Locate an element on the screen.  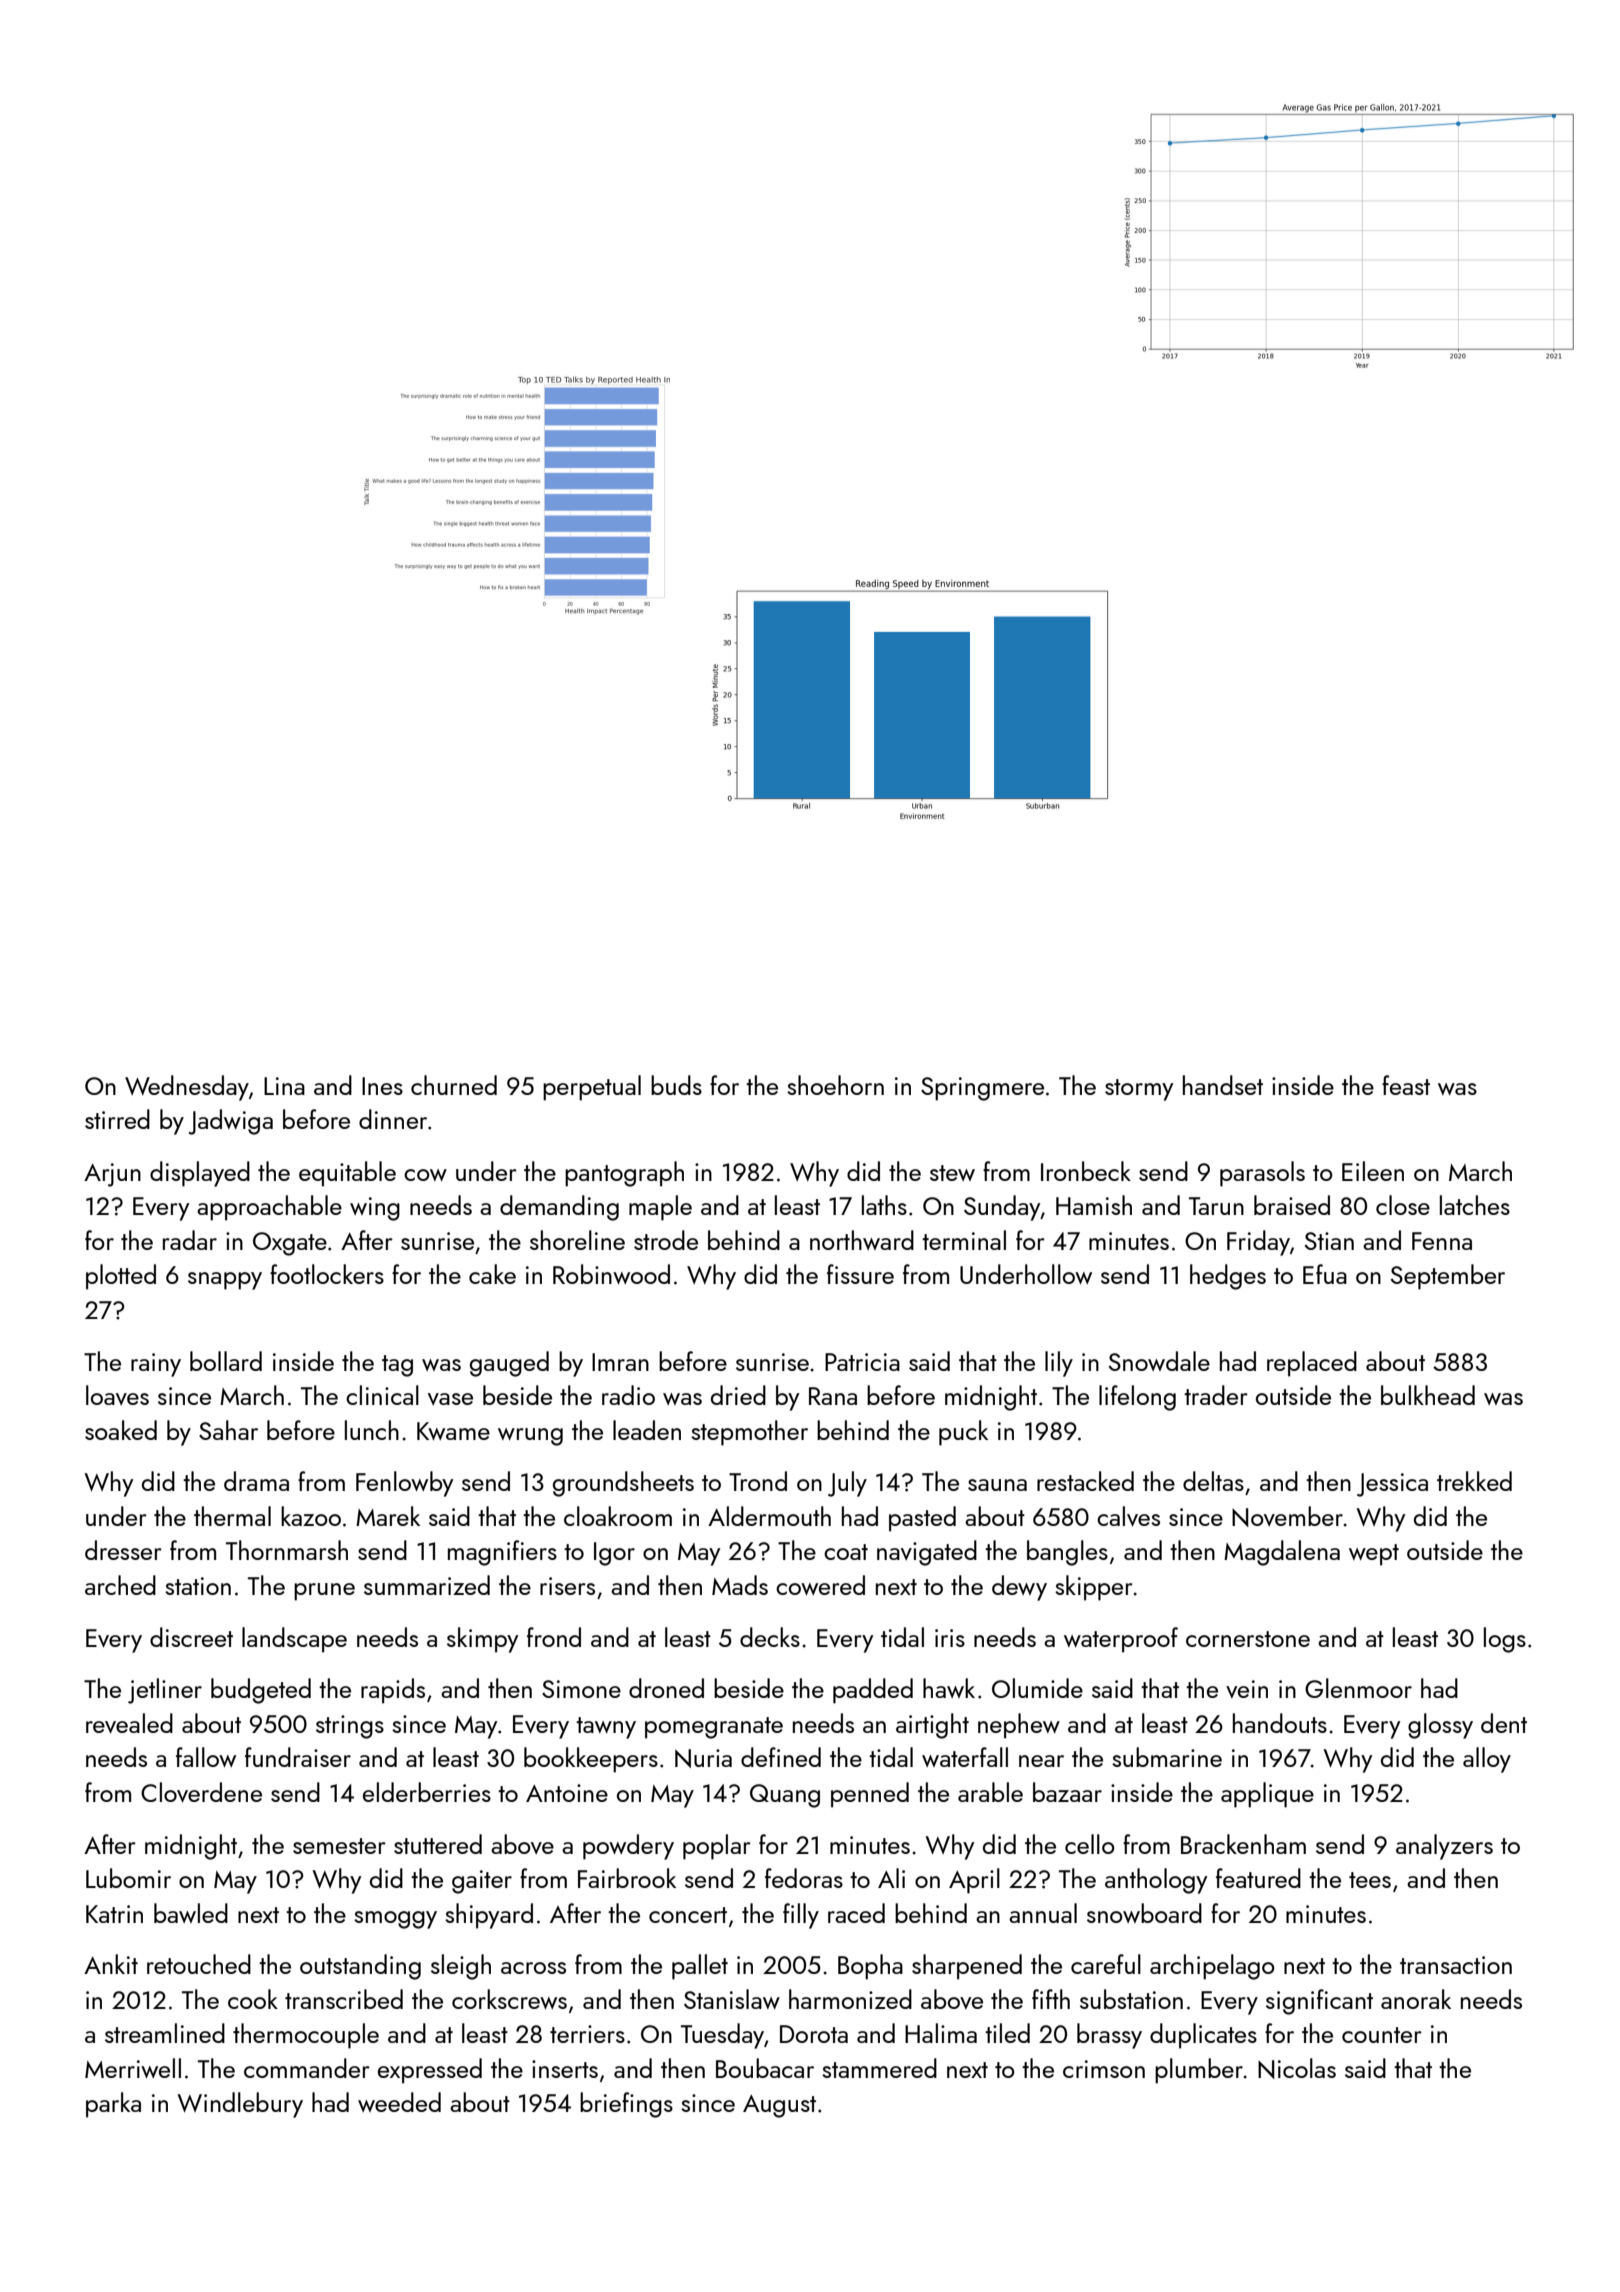
puck is located at coordinates (963, 1433).
